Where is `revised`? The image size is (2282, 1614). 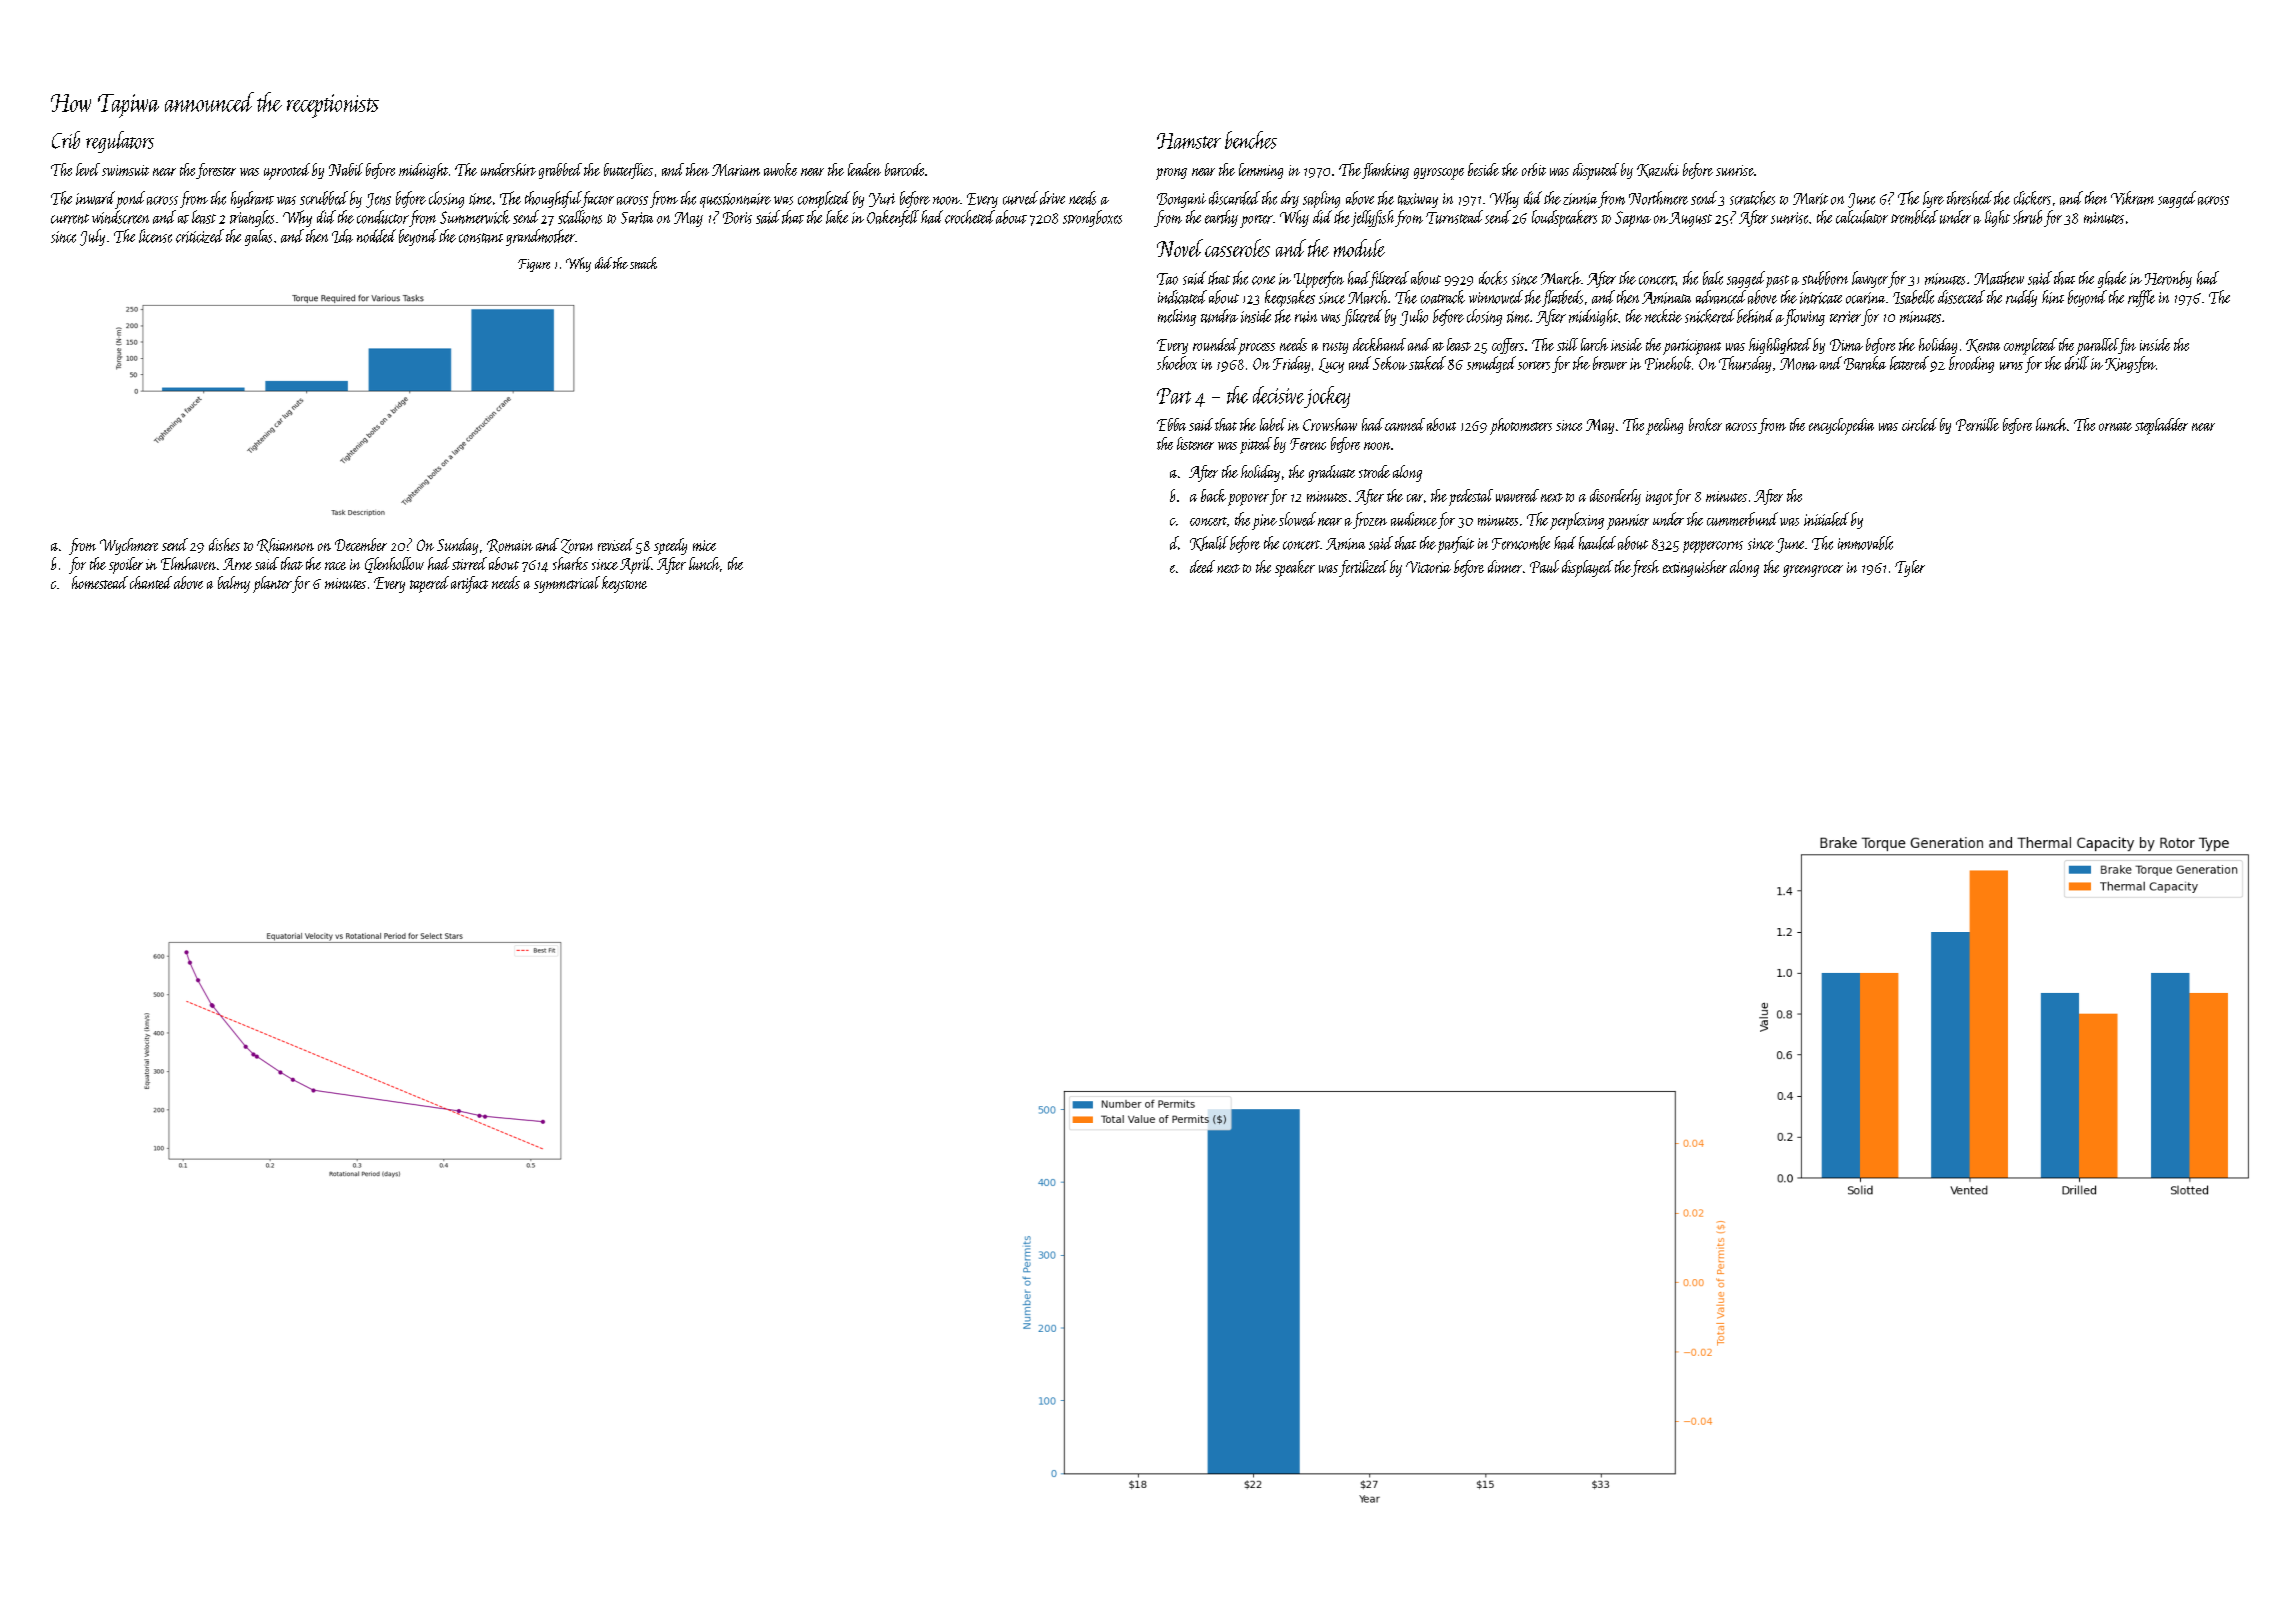
revised is located at coordinates (616, 544).
